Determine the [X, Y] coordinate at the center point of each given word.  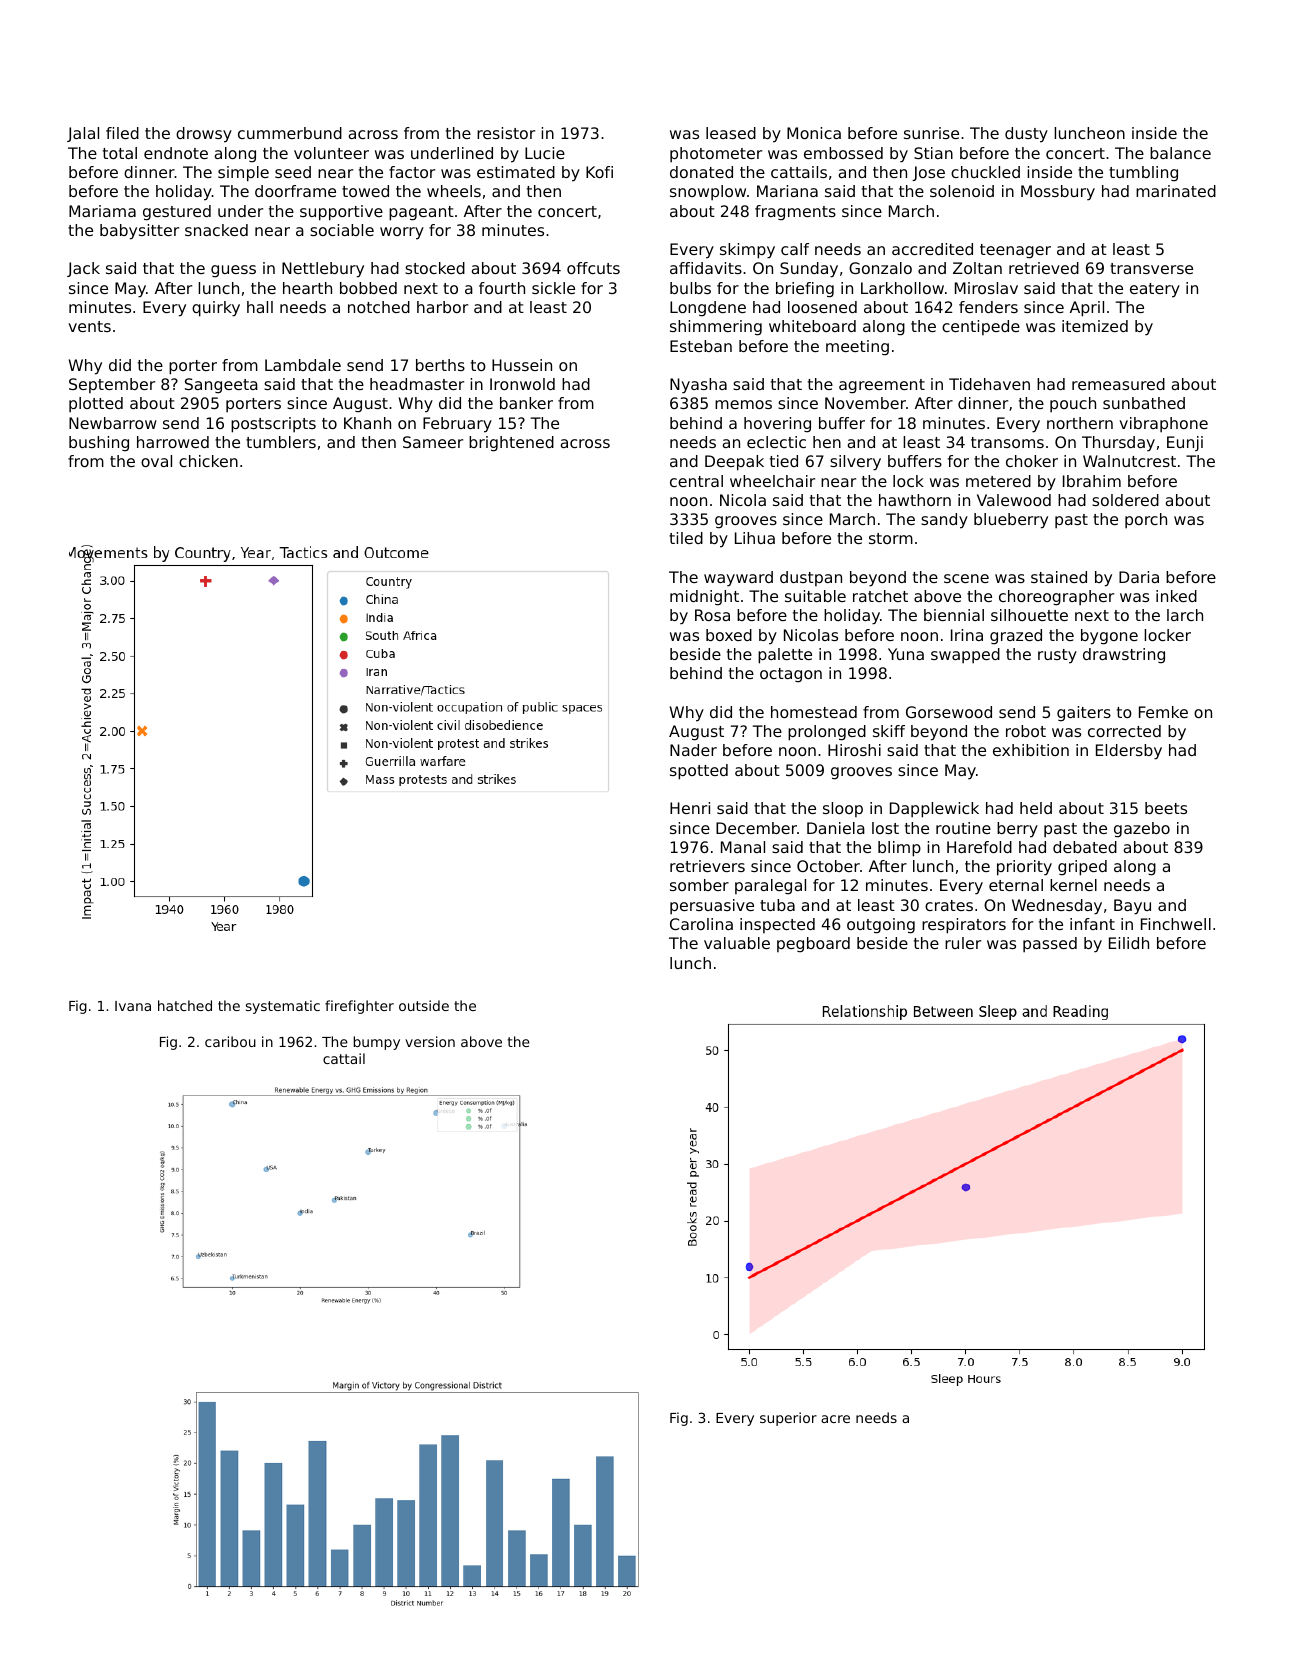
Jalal [83, 134]
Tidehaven [989, 384]
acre [835, 1419]
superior [788, 1419]
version [430, 1041]
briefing [805, 290]
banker [526, 403]
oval [156, 461]
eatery [1155, 290]
